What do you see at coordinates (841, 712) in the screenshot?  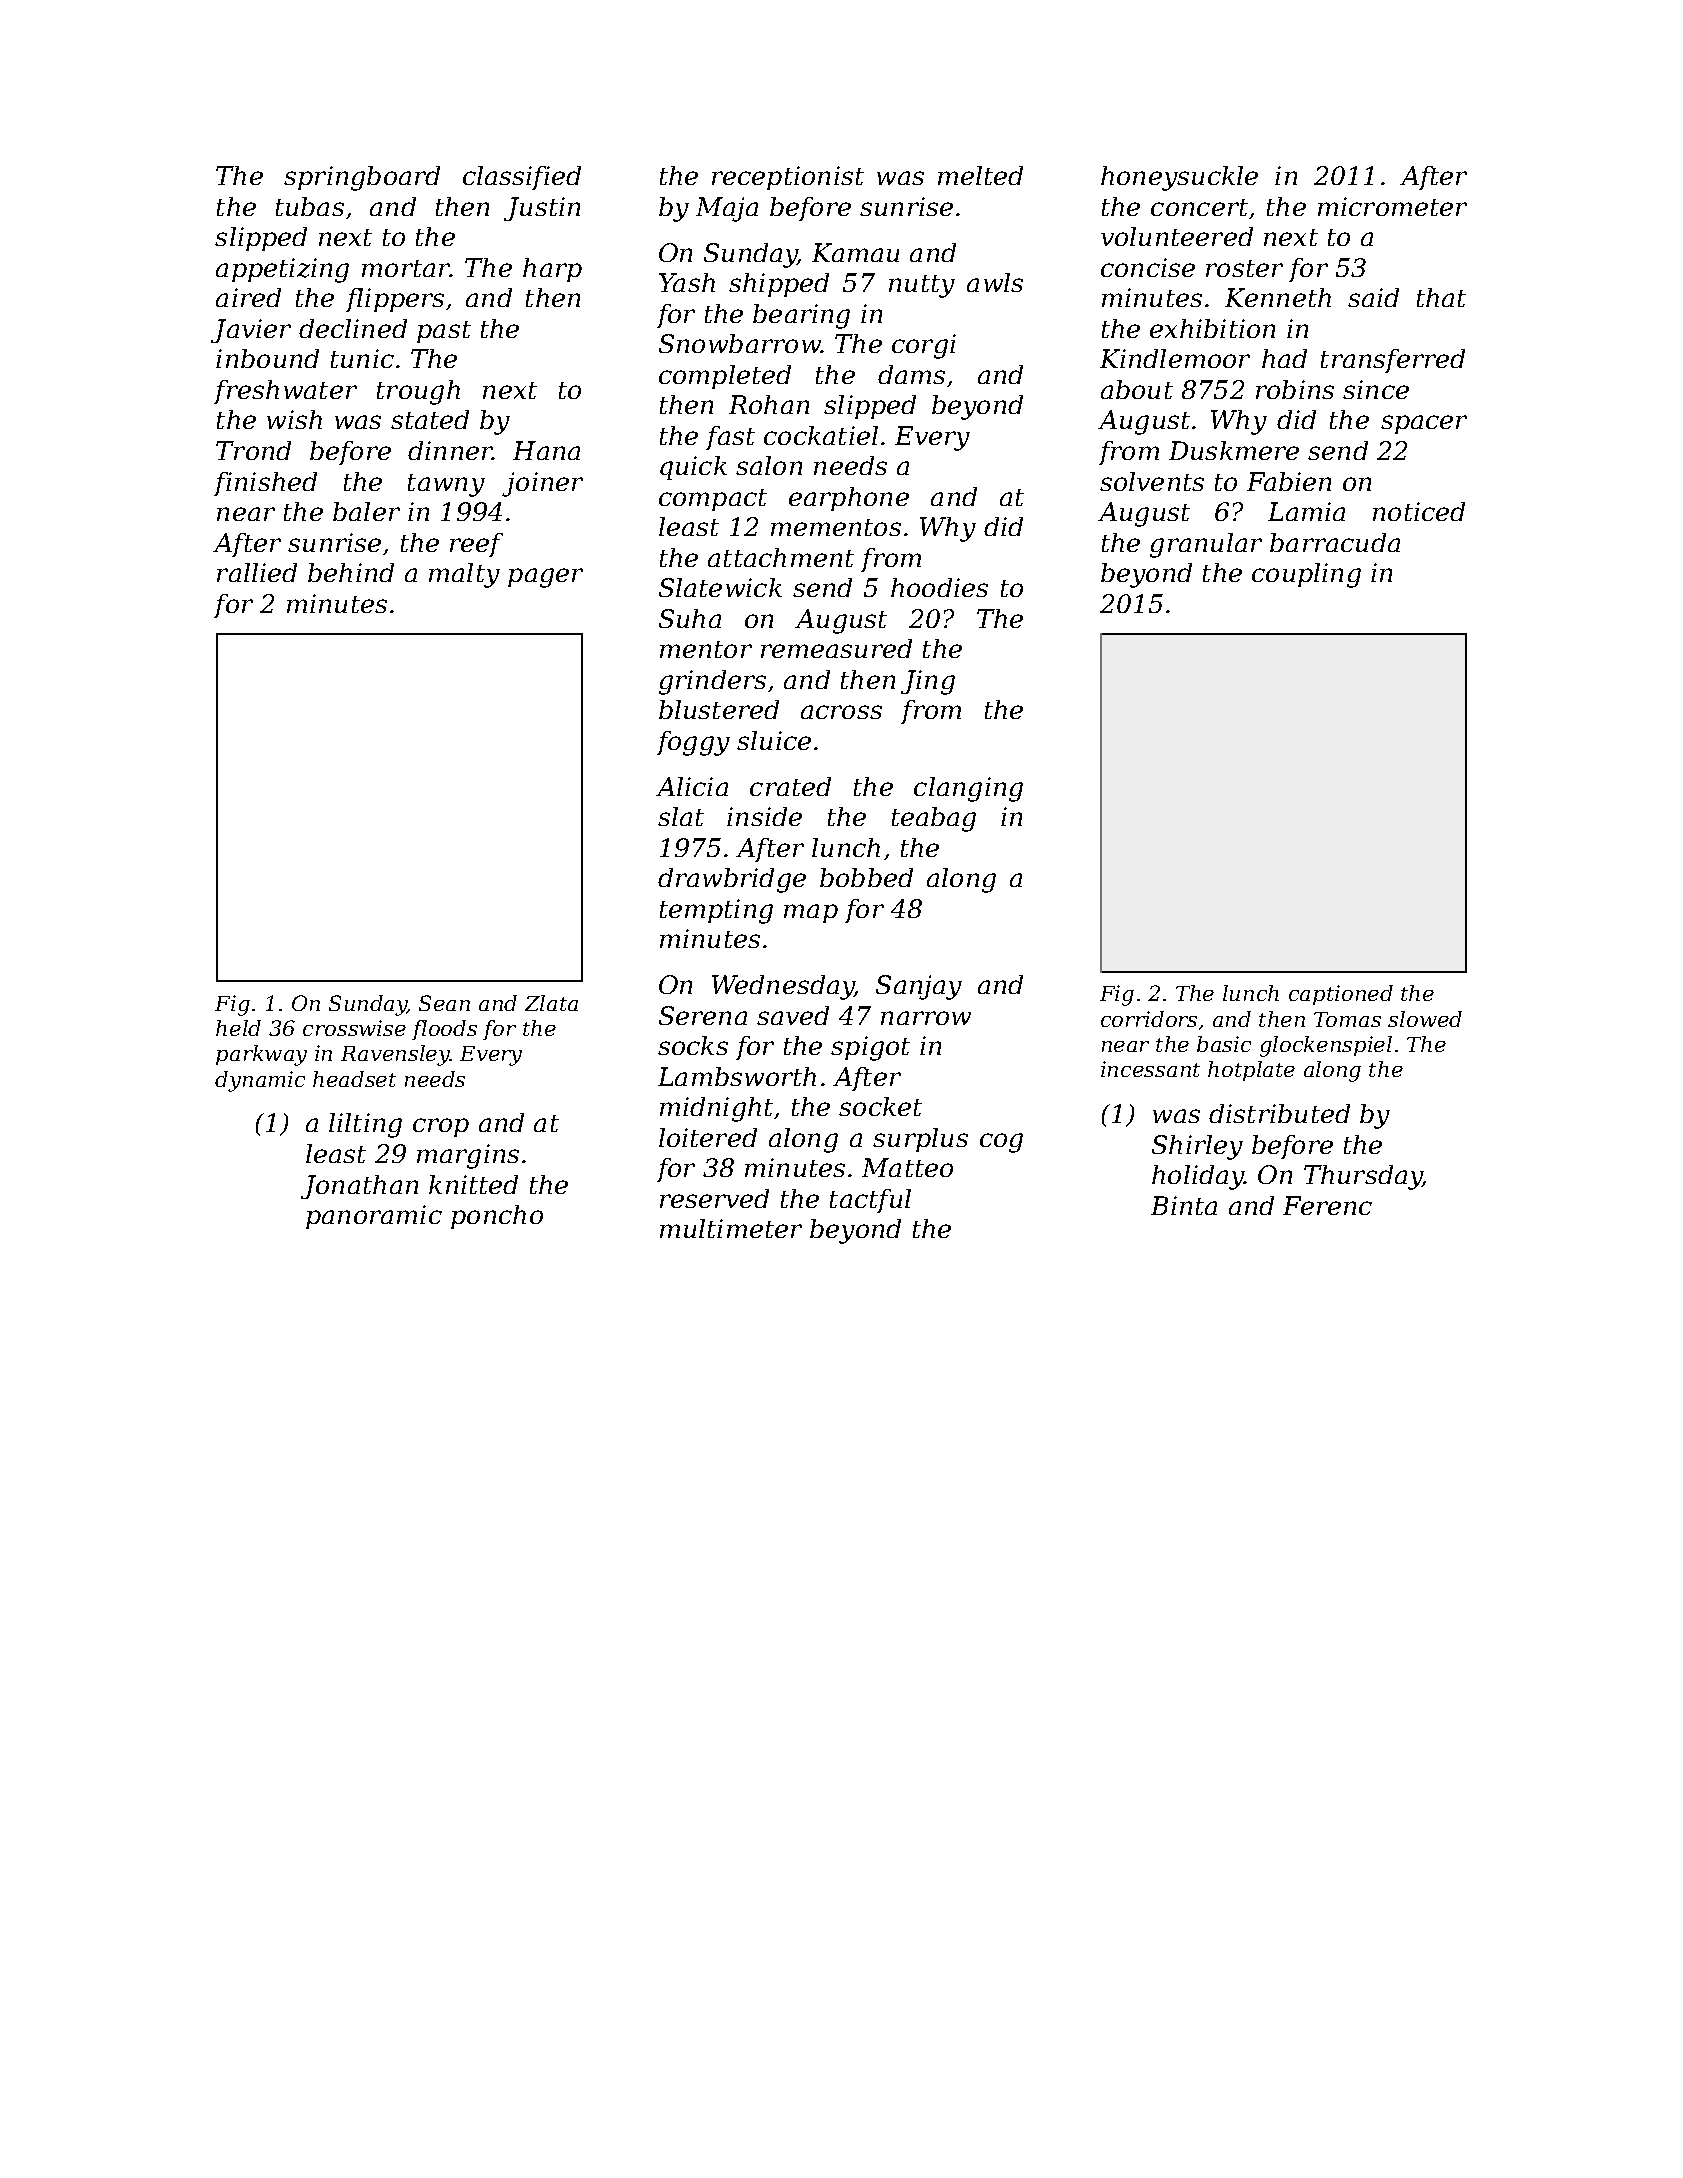 I see `across` at bounding box center [841, 712].
